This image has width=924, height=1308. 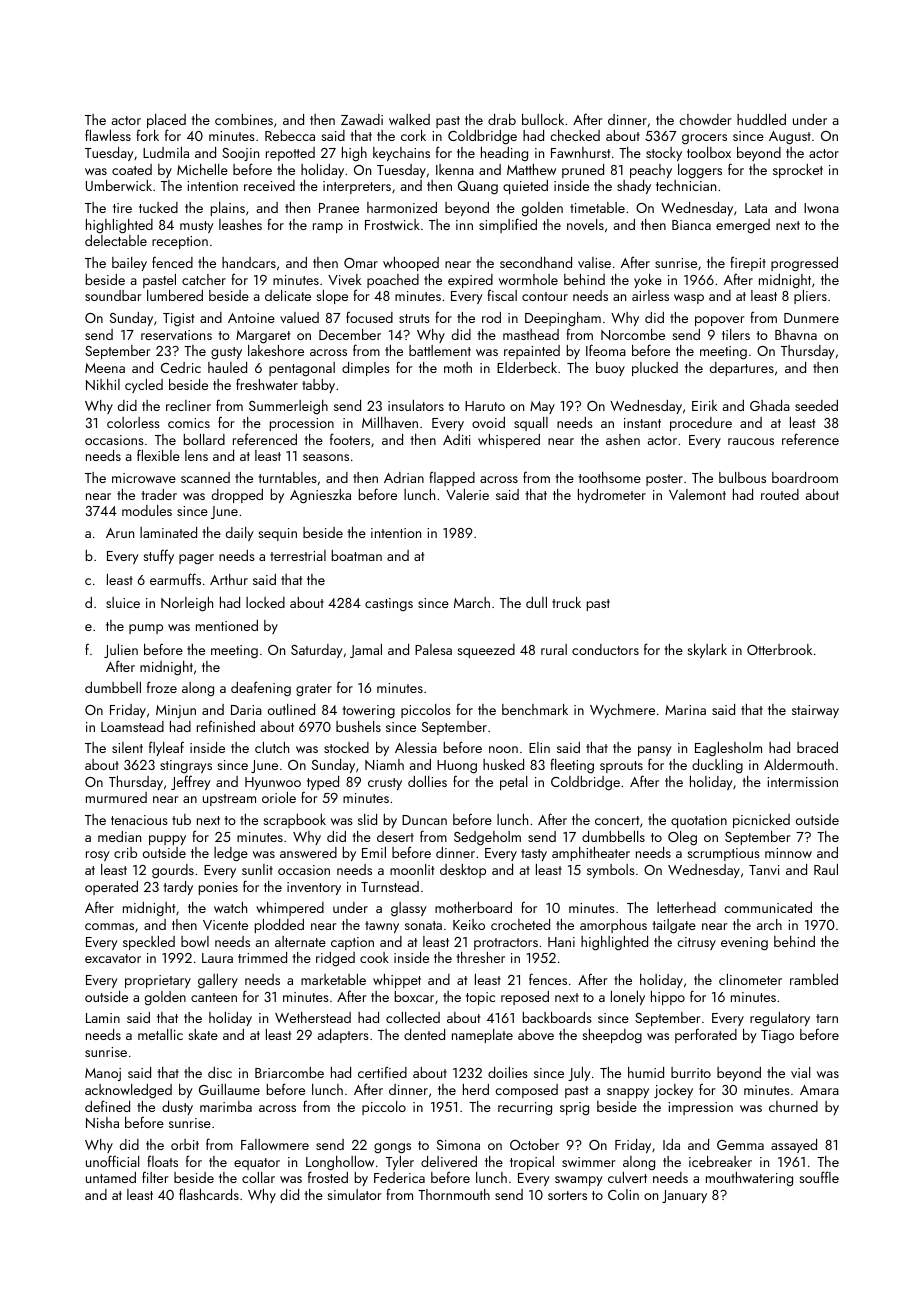 I want to click on excavator, so click(x=113, y=958).
